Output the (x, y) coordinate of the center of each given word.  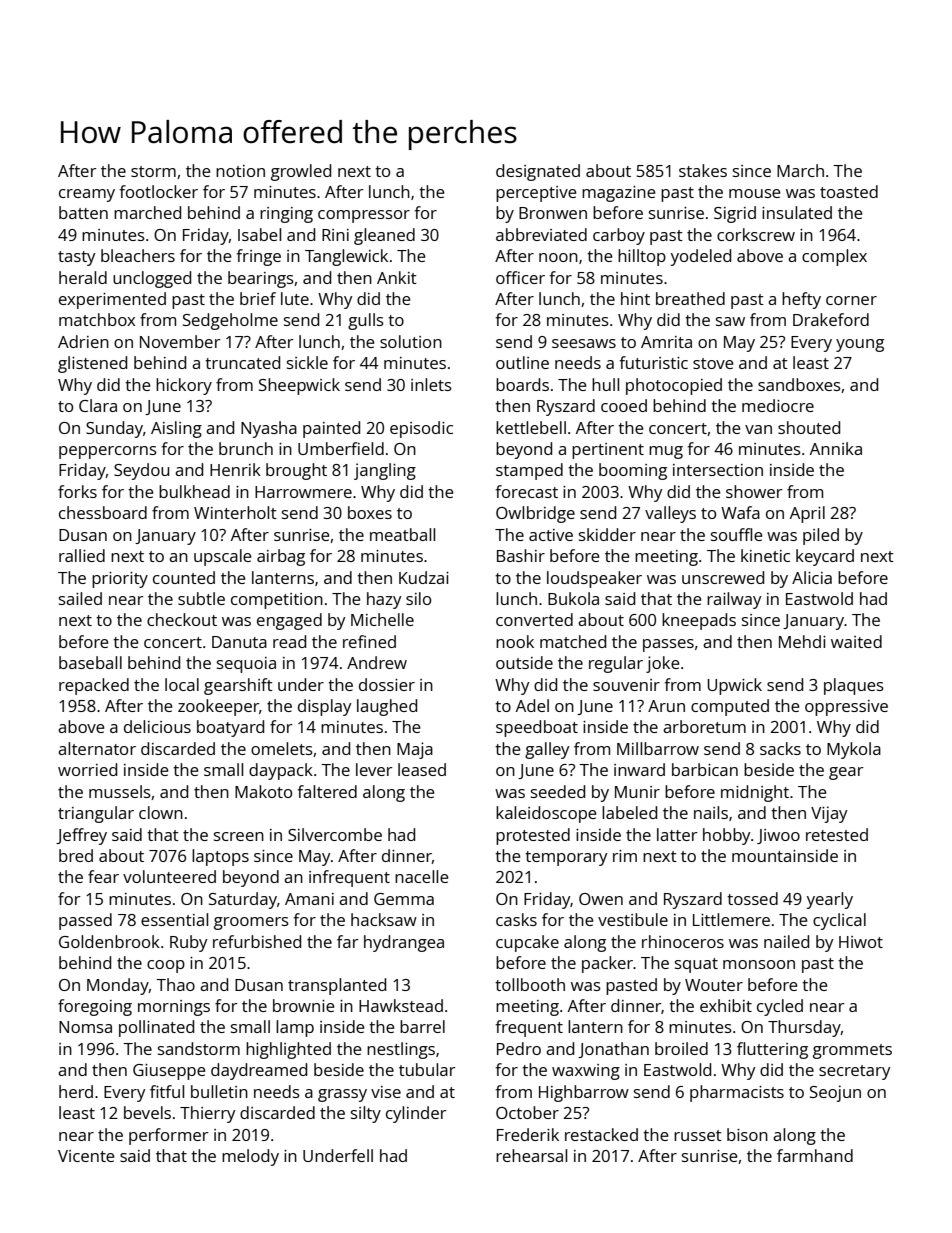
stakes (703, 170)
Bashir (521, 555)
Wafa (740, 512)
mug (666, 452)
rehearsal (531, 1155)
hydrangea (404, 943)
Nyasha (269, 429)
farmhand (815, 1155)
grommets (852, 1051)
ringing (286, 215)
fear (103, 876)
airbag (281, 557)
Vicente (86, 1156)
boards (522, 384)
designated (538, 172)
